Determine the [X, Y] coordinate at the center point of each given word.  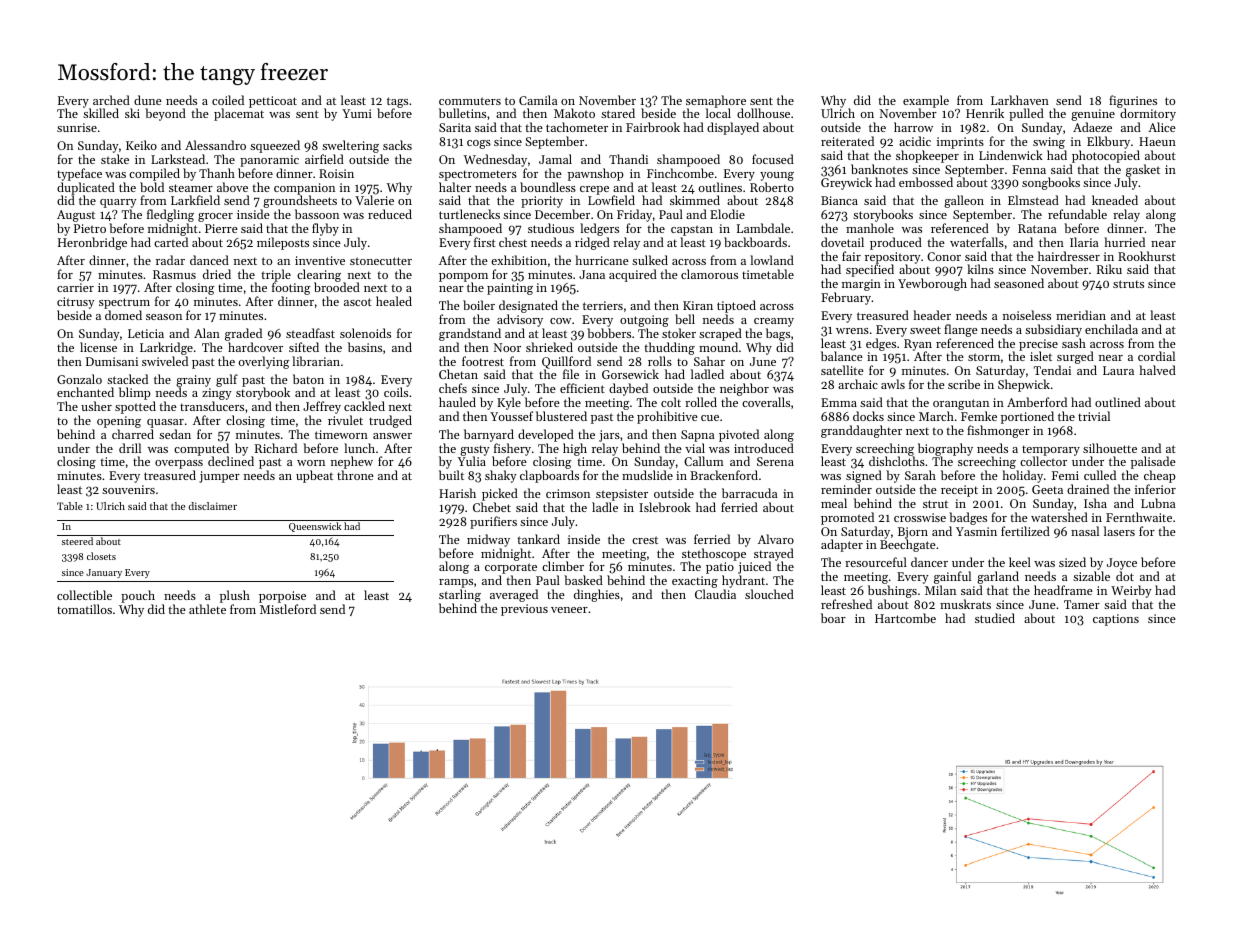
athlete [207, 609]
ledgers [599, 229]
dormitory [1148, 115]
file [571, 374]
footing [291, 290]
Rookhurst [1147, 256]
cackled [364, 406]
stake [115, 159]
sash [1074, 343]
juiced [754, 568]
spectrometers [478, 175]
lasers [1119, 531]
